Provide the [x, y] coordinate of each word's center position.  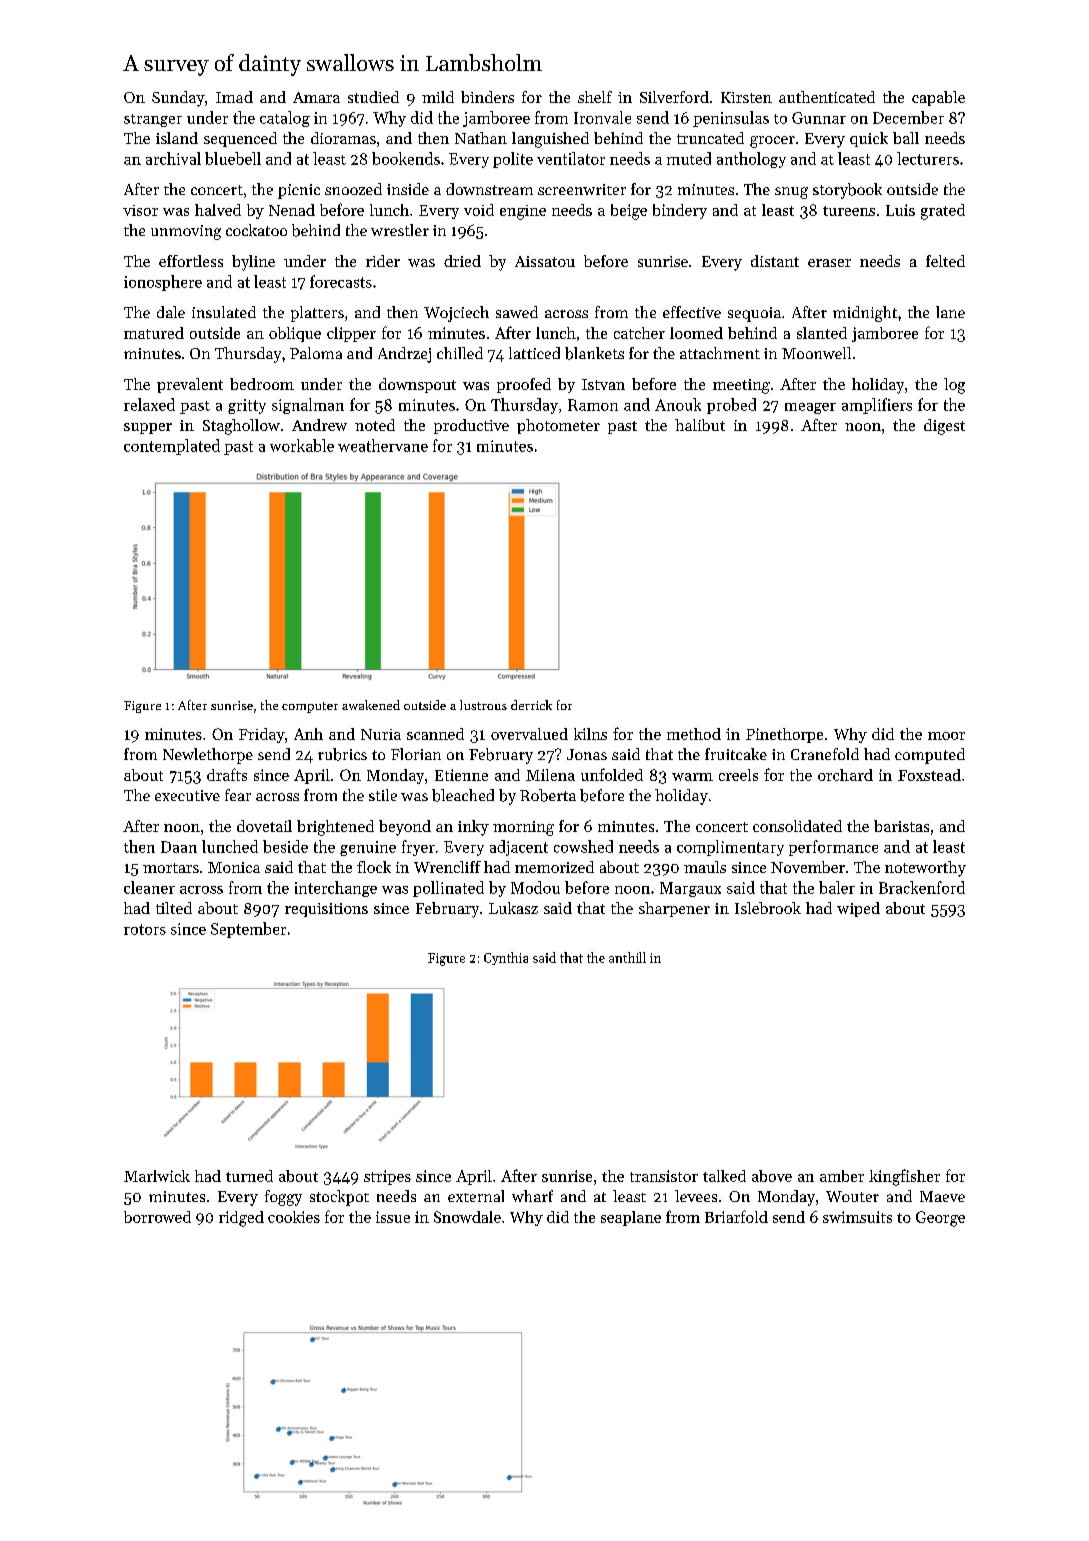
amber [842, 1176]
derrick [531, 705]
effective [692, 312]
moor [946, 736]
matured [154, 333]
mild [438, 97]
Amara [316, 97]
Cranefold [825, 754]
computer [310, 707]
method [694, 734]
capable [938, 98]
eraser [829, 263]
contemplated [172, 447]
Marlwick [157, 1176]
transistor [664, 1176]
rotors [145, 929]
